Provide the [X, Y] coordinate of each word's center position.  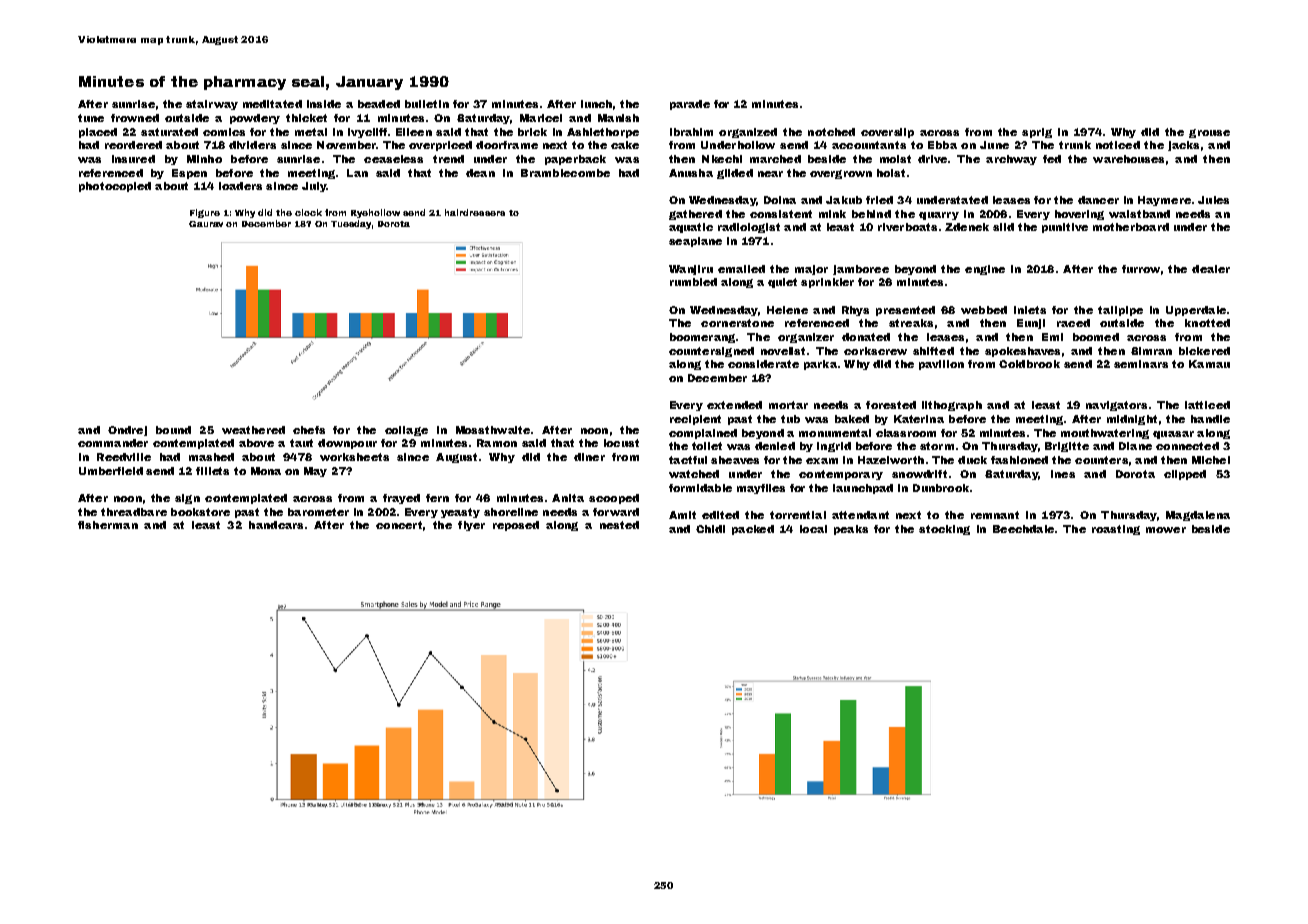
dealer [1211, 269]
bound [173, 430]
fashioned [1019, 460]
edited [720, 515]
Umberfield [111, 471]
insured [133, 159]
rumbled [693, 282]
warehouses [1128, 159]
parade [690, 105]
